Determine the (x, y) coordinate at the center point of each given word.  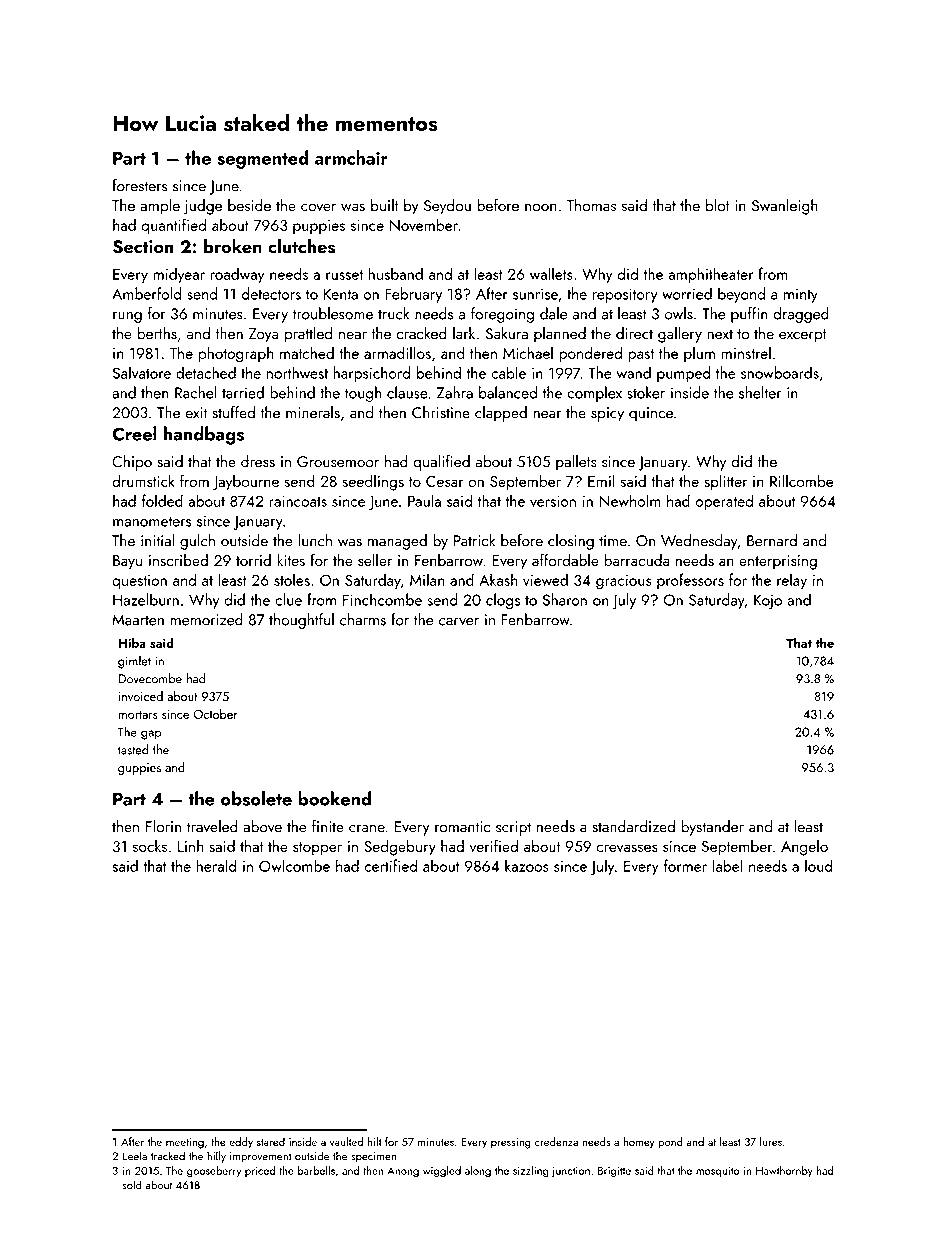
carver (459, 622)
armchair (351, 157)
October (216, 714)
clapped (501, 414)
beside (249, 205)
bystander (712, 828)
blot (718, 204)
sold (132, 1185)
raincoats (298, 501)
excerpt (802, 336)
